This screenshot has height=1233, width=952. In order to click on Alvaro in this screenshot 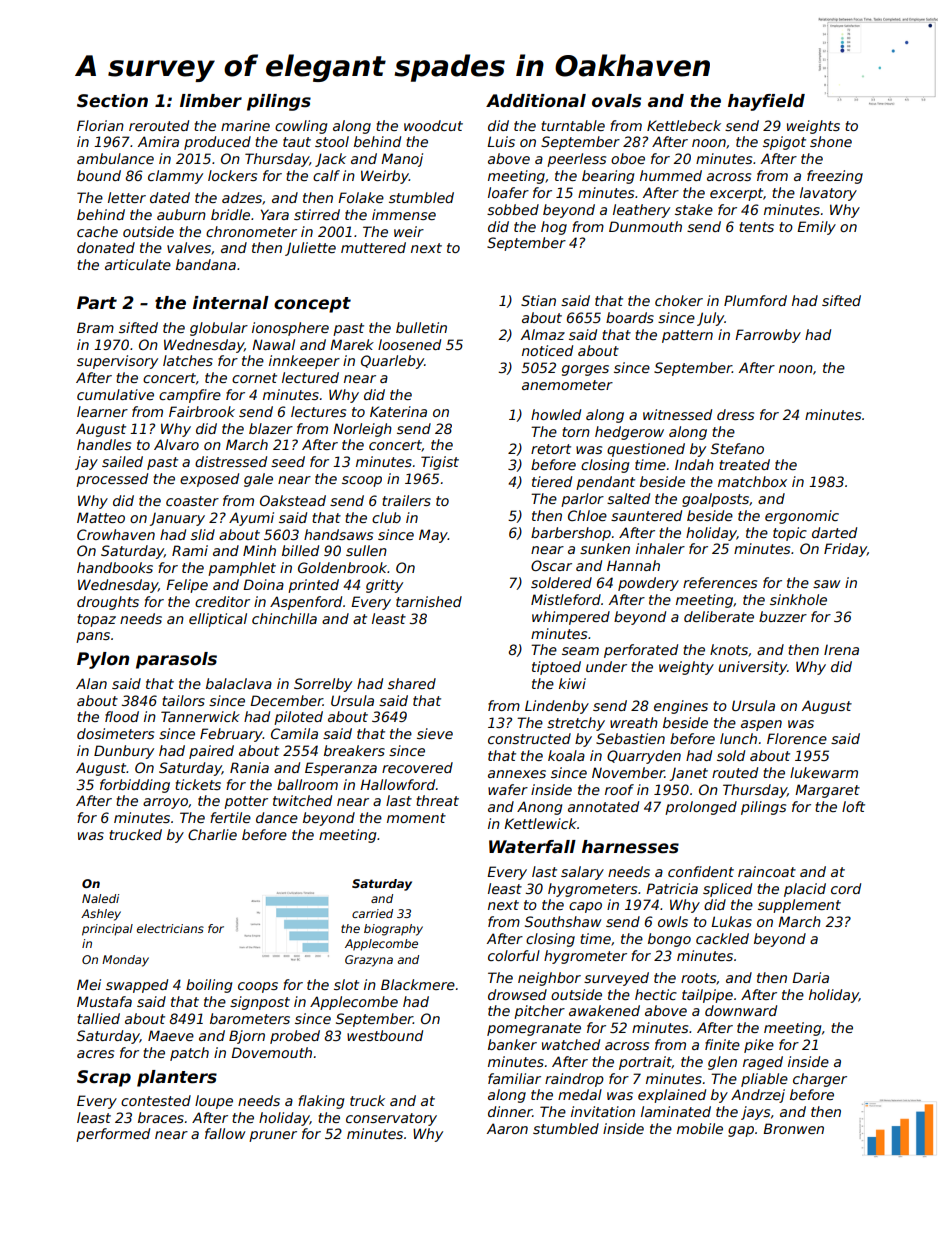, I will do `click(176, 444)`.
